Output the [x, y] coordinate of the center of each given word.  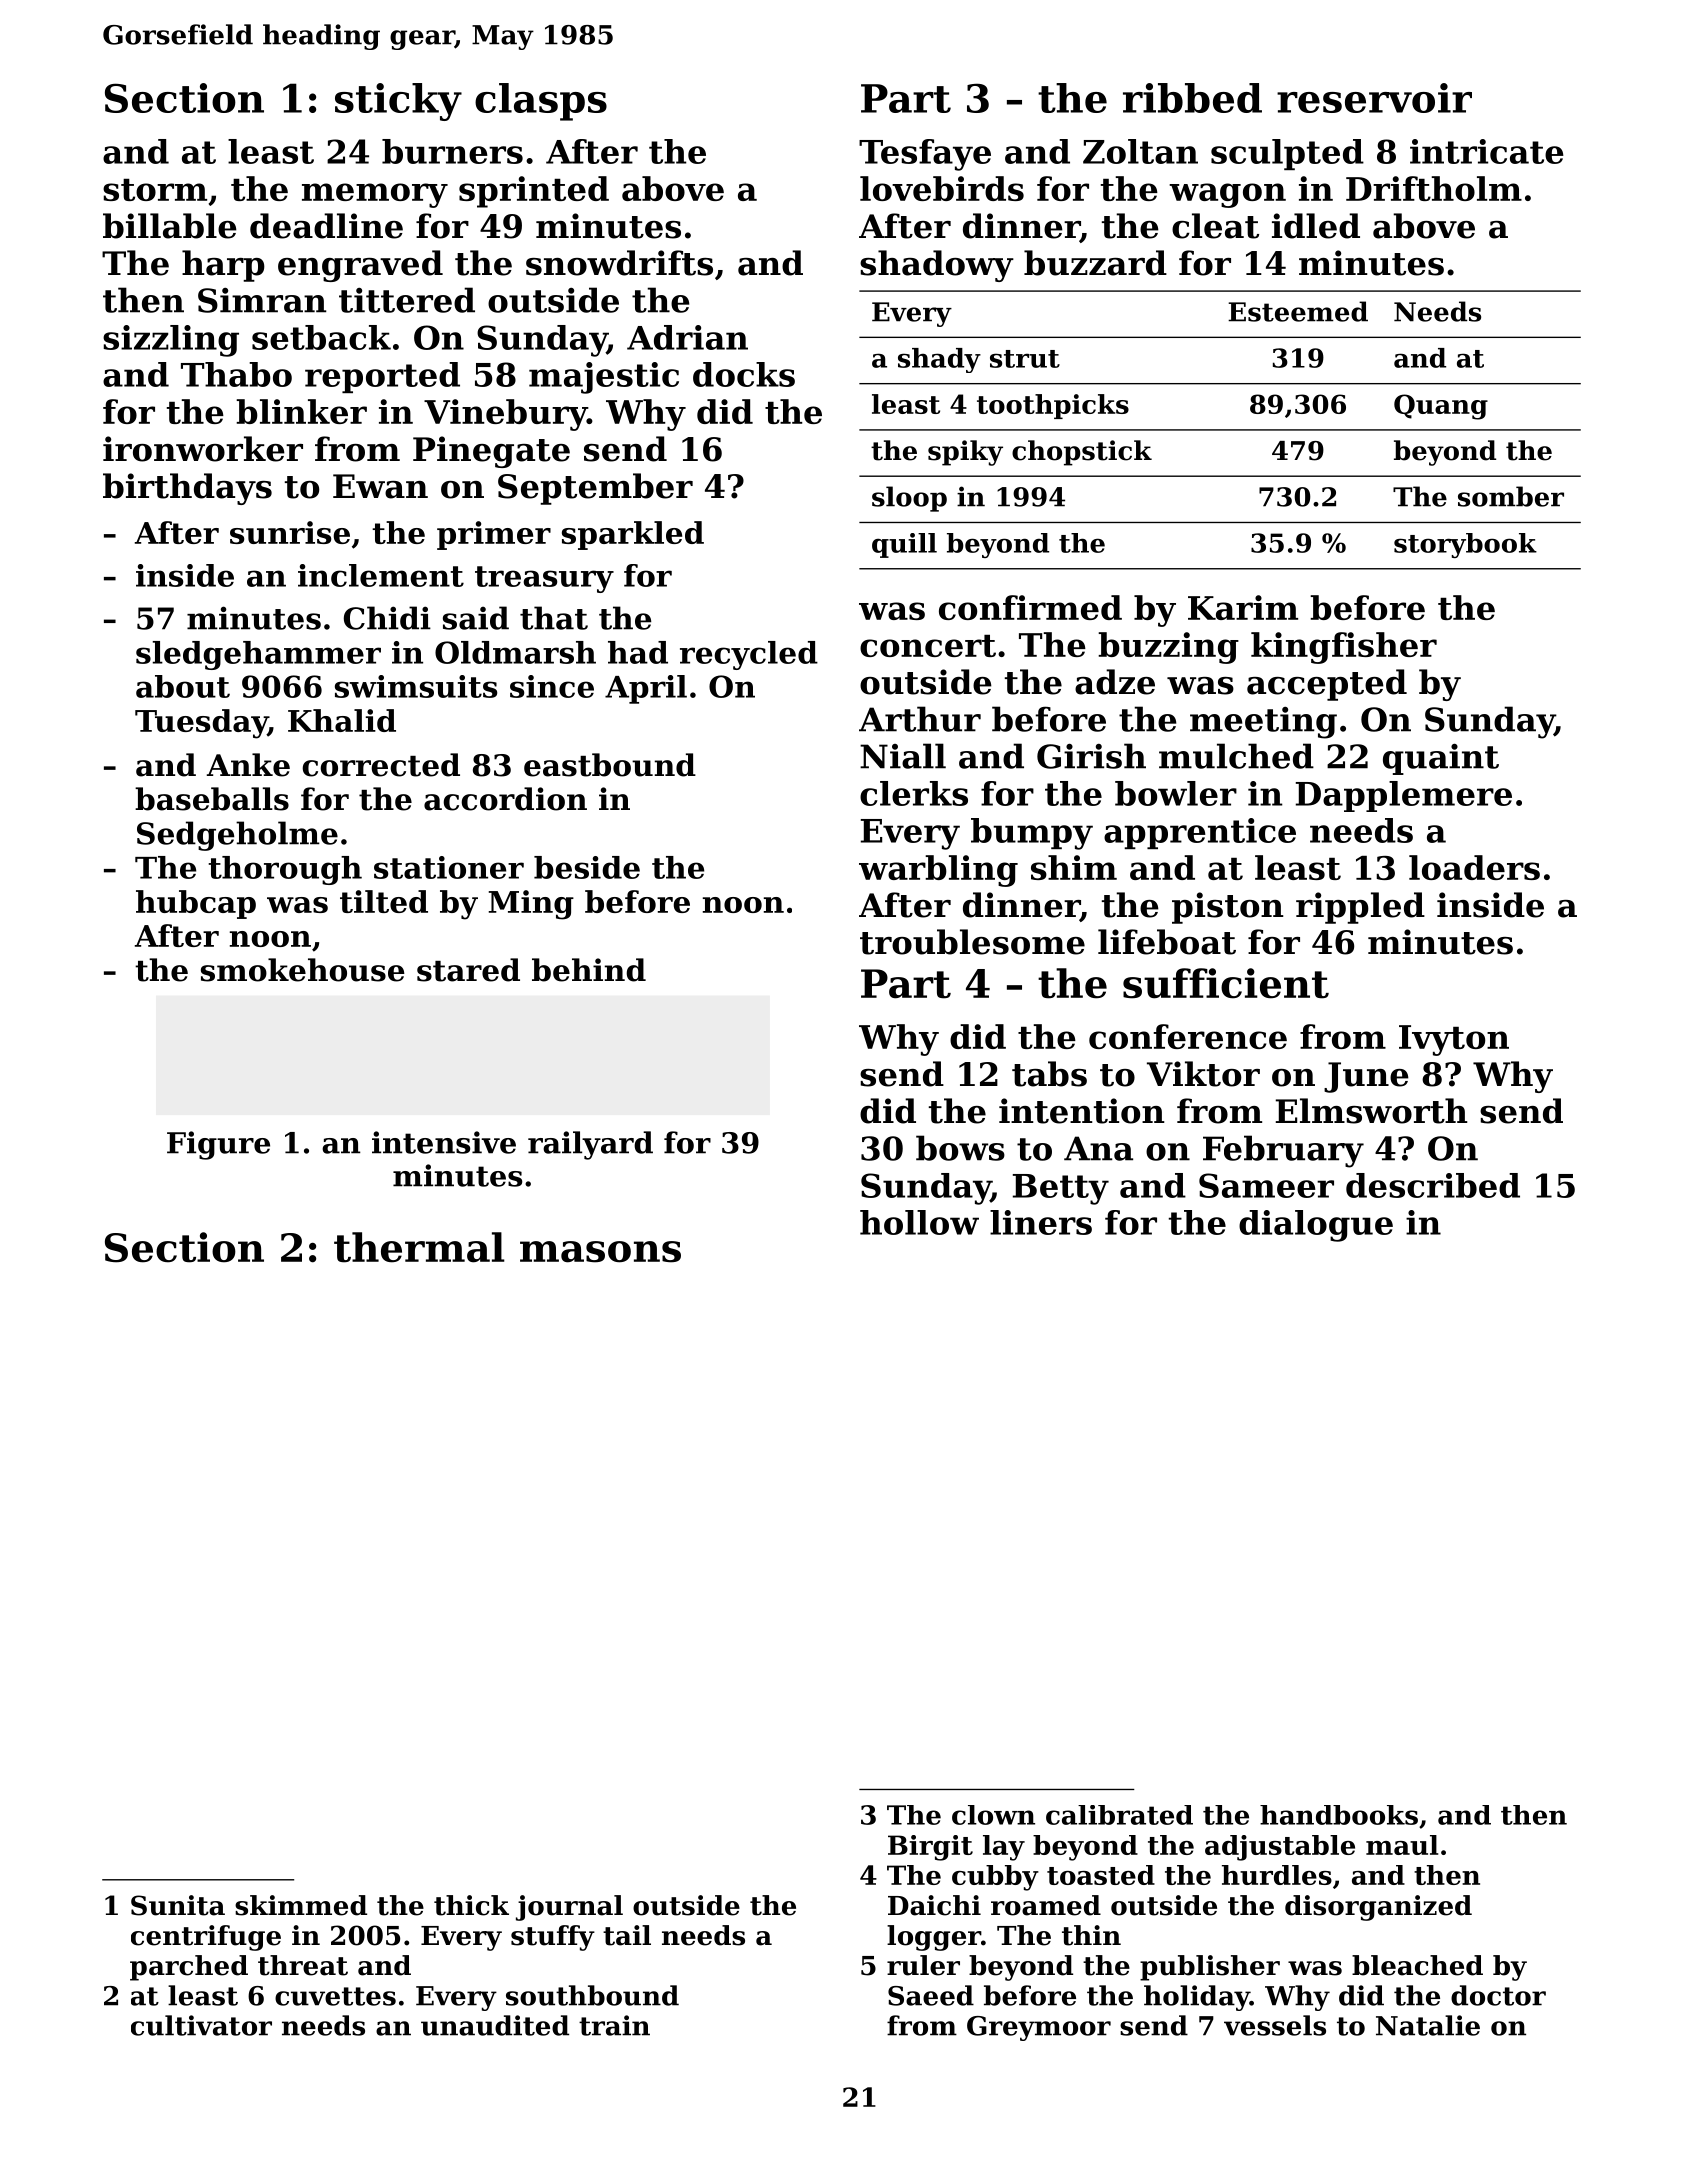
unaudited [495, 2025]
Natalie [1428, 2025]
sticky [398, 102]
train [614, 2025]
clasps [541, 102]
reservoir [1374, 98]
